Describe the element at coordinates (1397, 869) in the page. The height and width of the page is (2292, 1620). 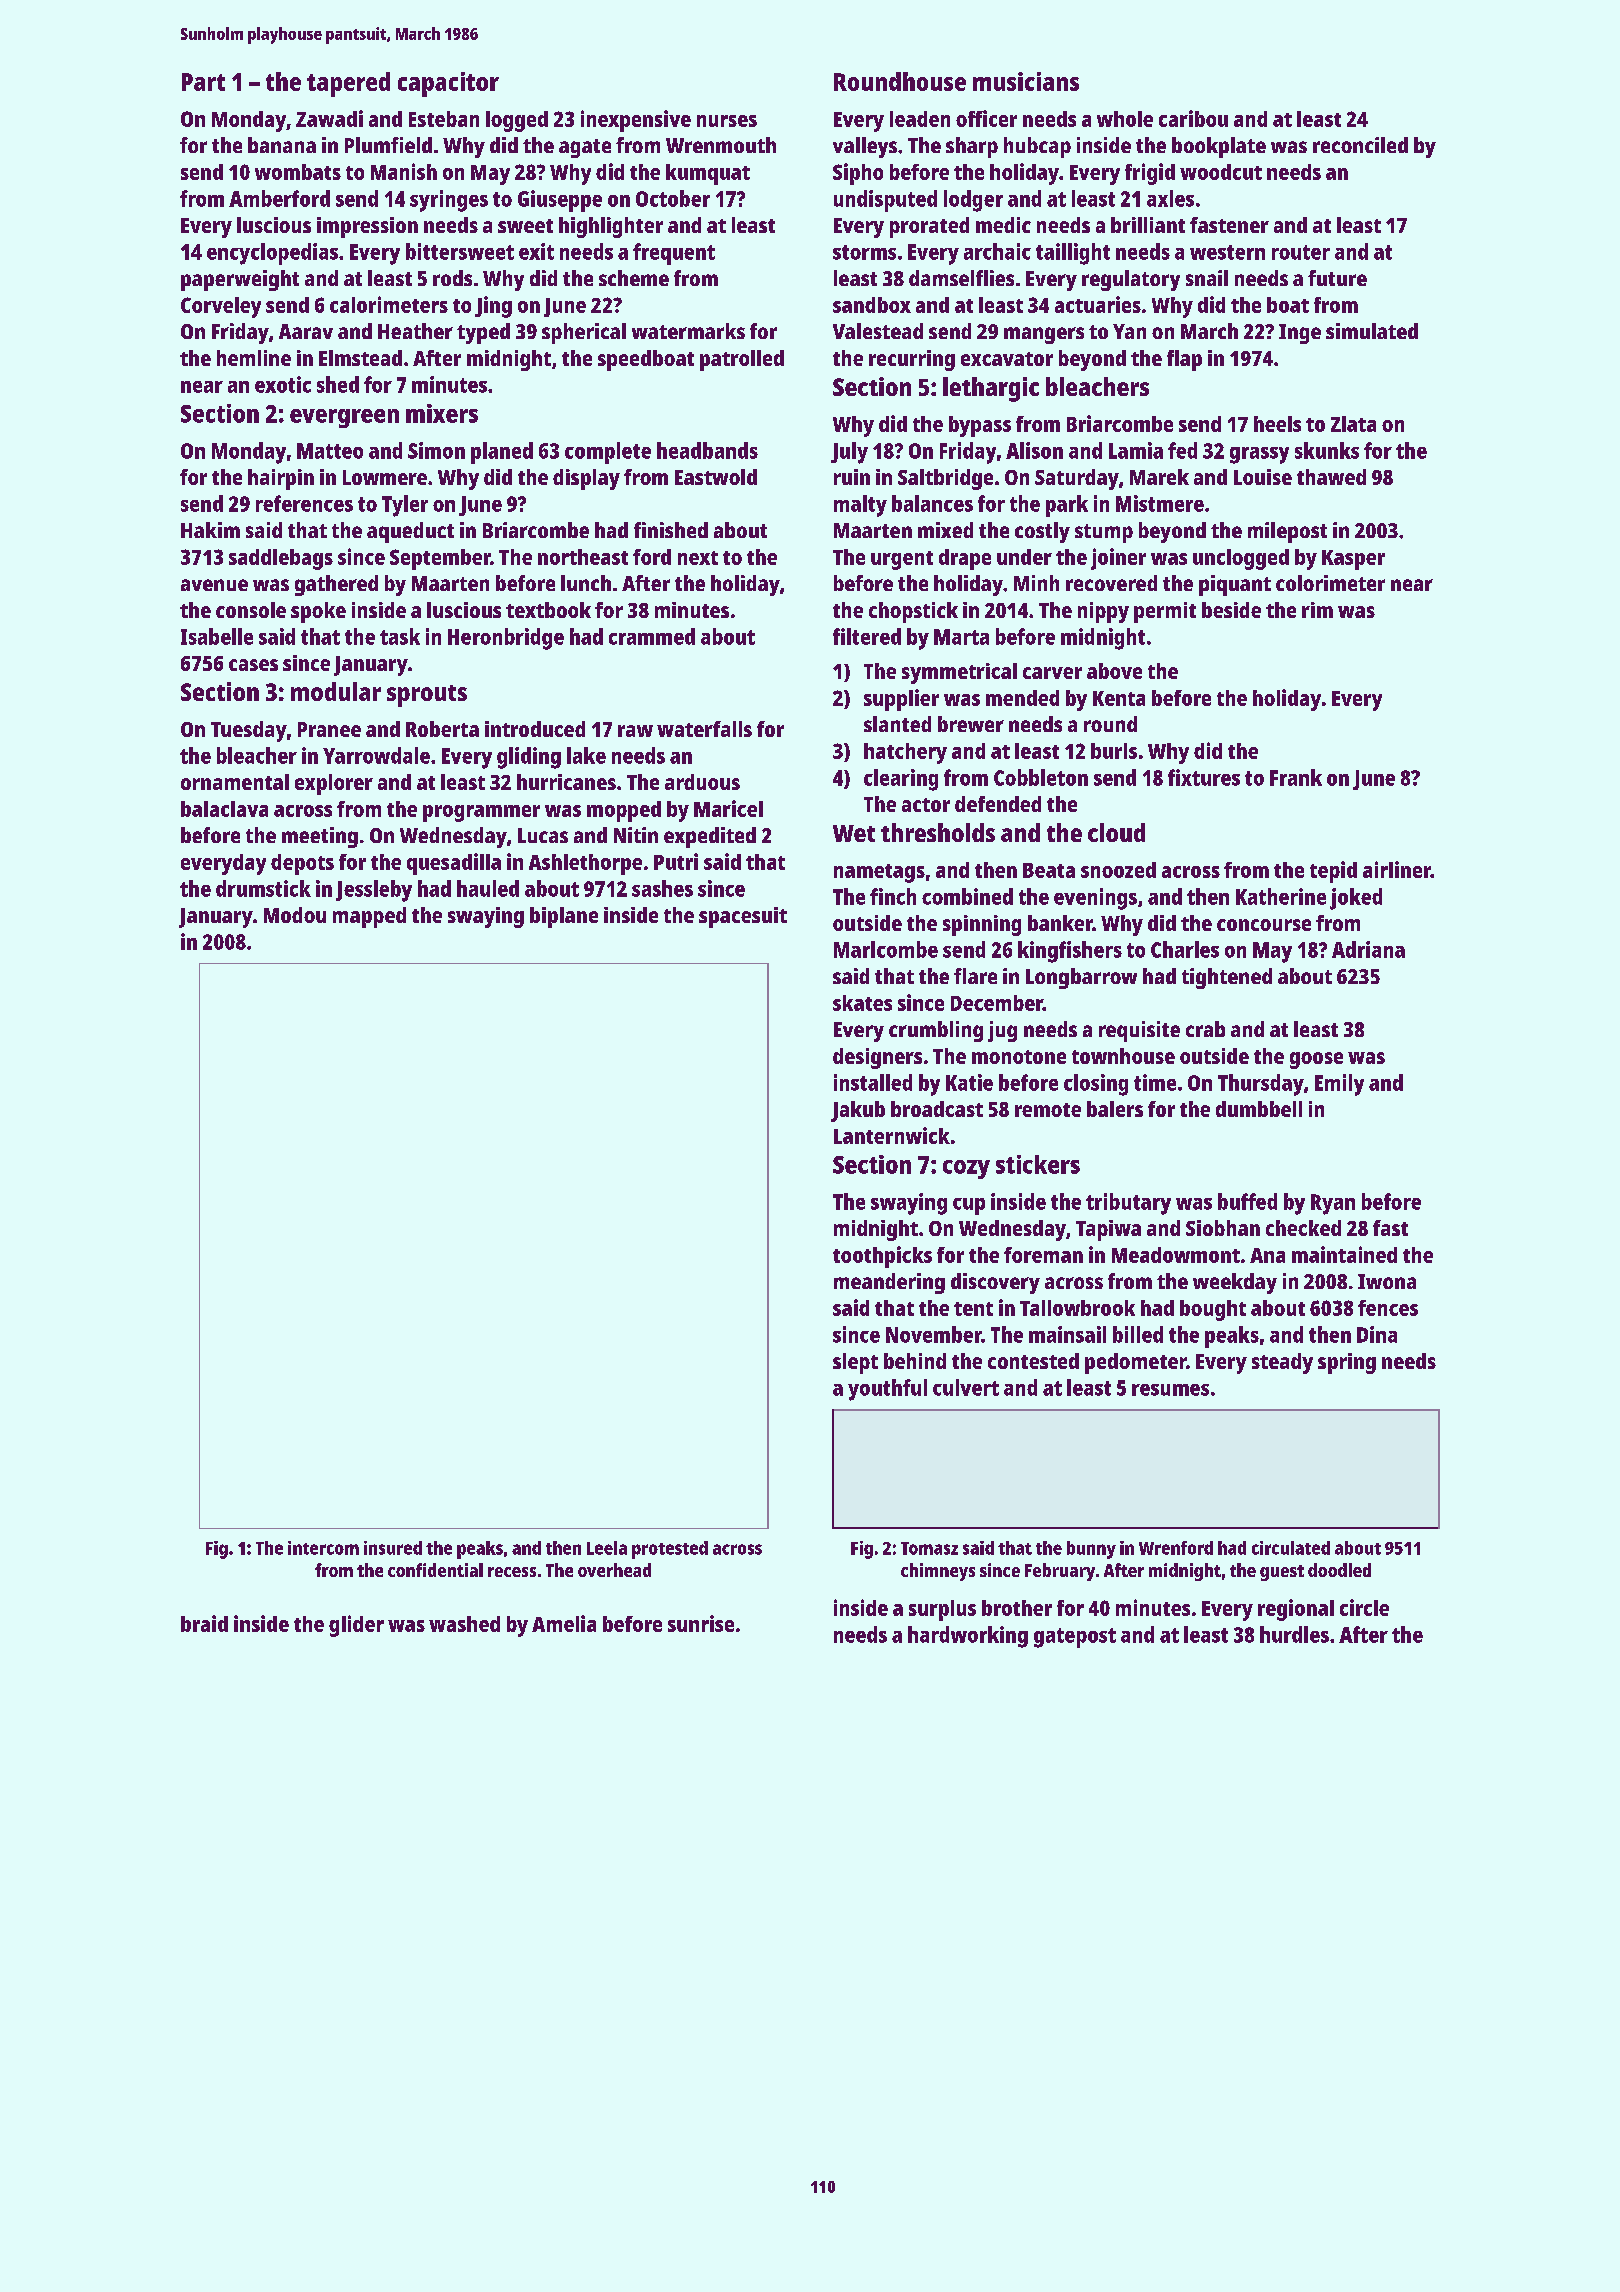
I see `airliner` at that location.
